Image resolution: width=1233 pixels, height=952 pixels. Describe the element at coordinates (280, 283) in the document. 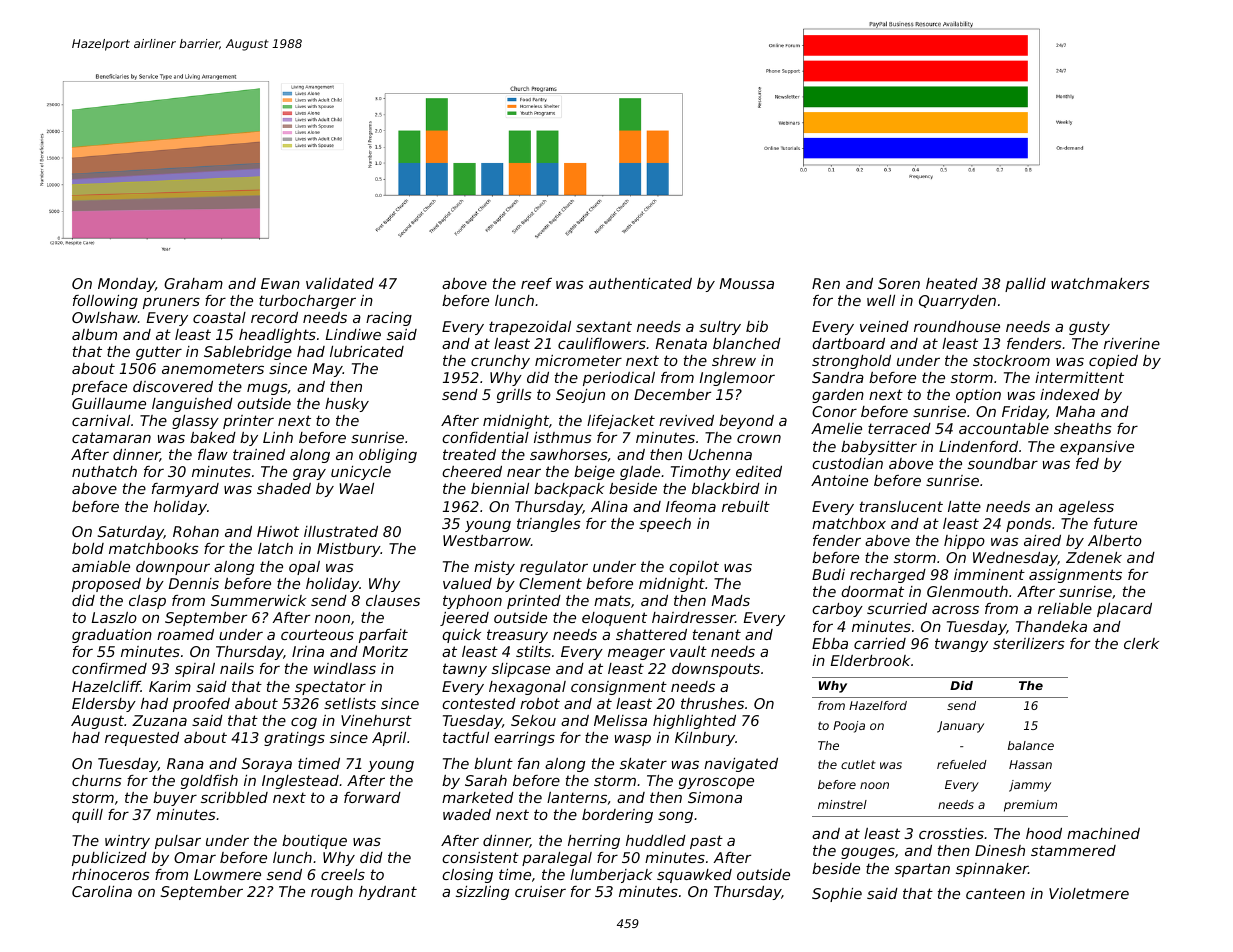

I see `Ewan` at that location.
